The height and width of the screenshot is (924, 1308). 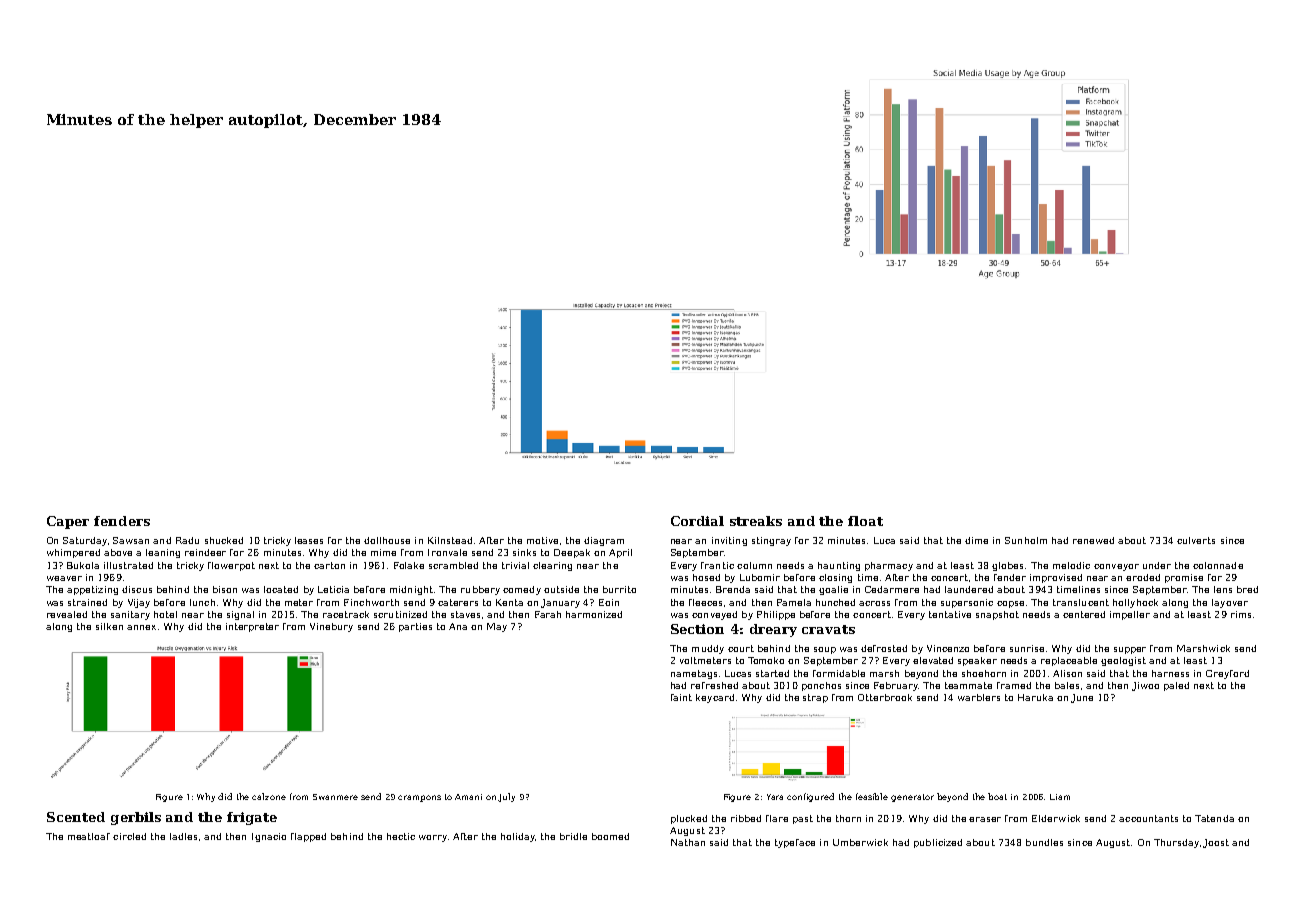 What do you see at coordinates (387, 540) in the screenshot?
I see `dollhouse` at bounding box center [387, 540].
